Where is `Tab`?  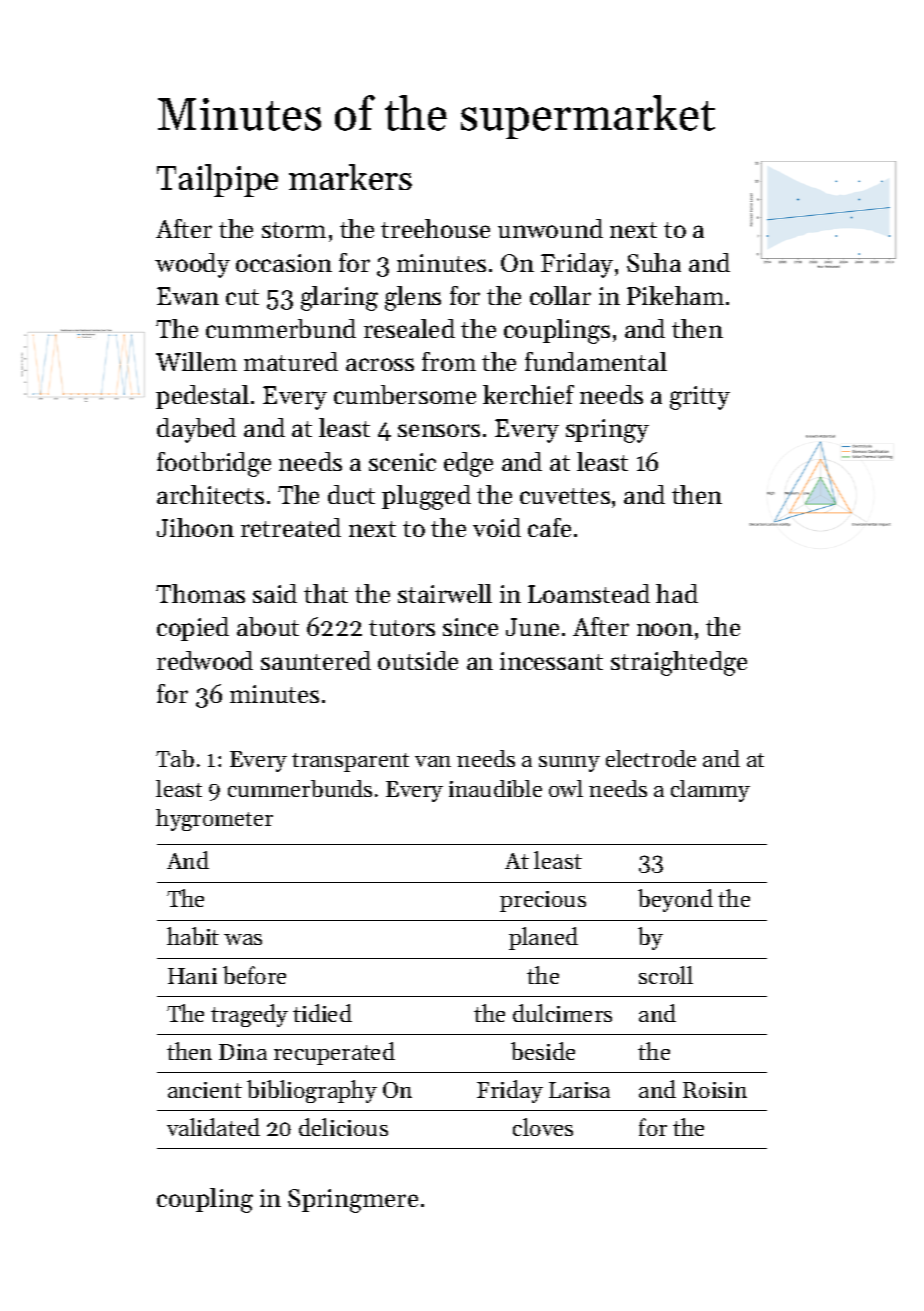
Tab is located at coordinates (175, 758).
